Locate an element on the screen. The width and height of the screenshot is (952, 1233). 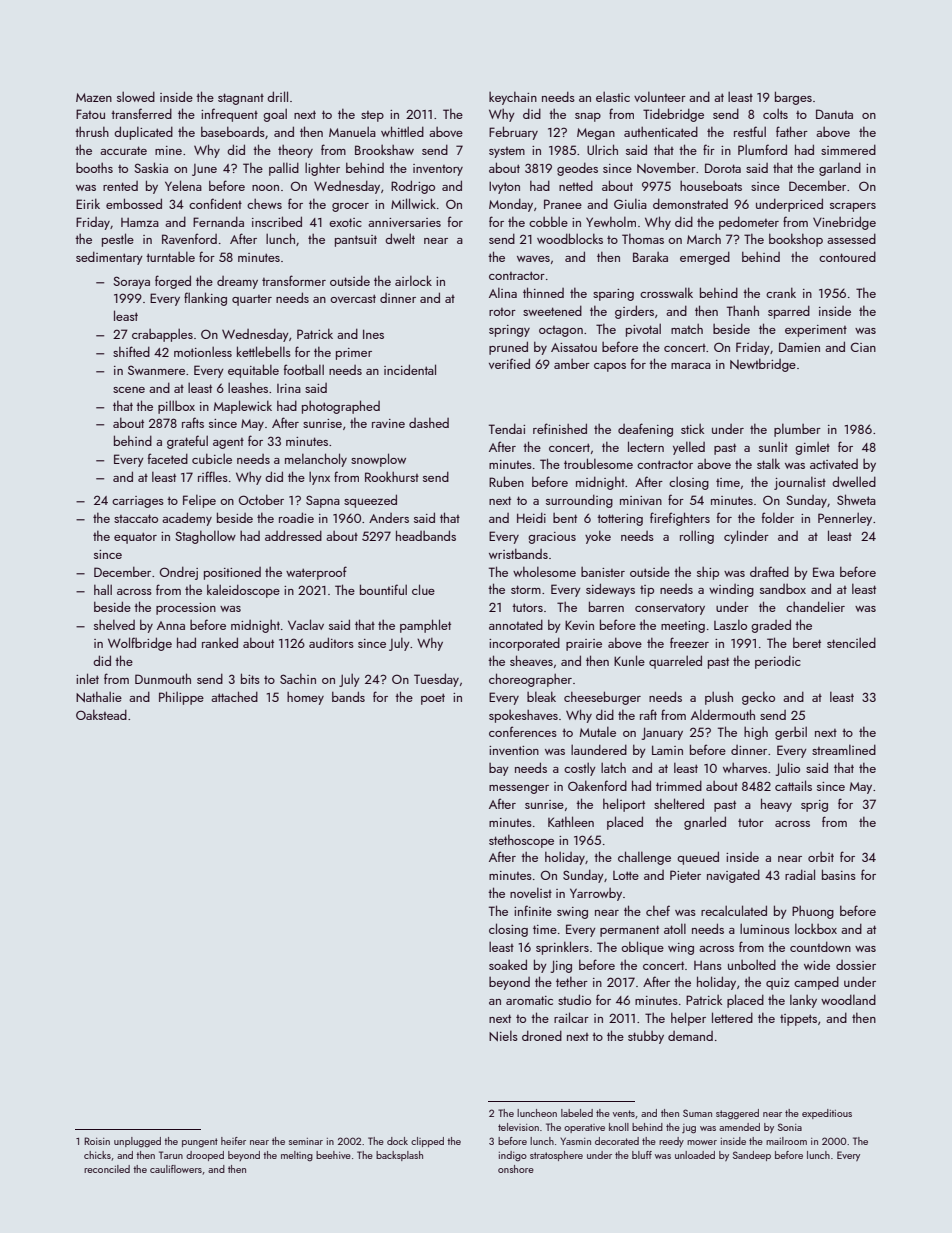
verified is located at coordinates (509, 363).
